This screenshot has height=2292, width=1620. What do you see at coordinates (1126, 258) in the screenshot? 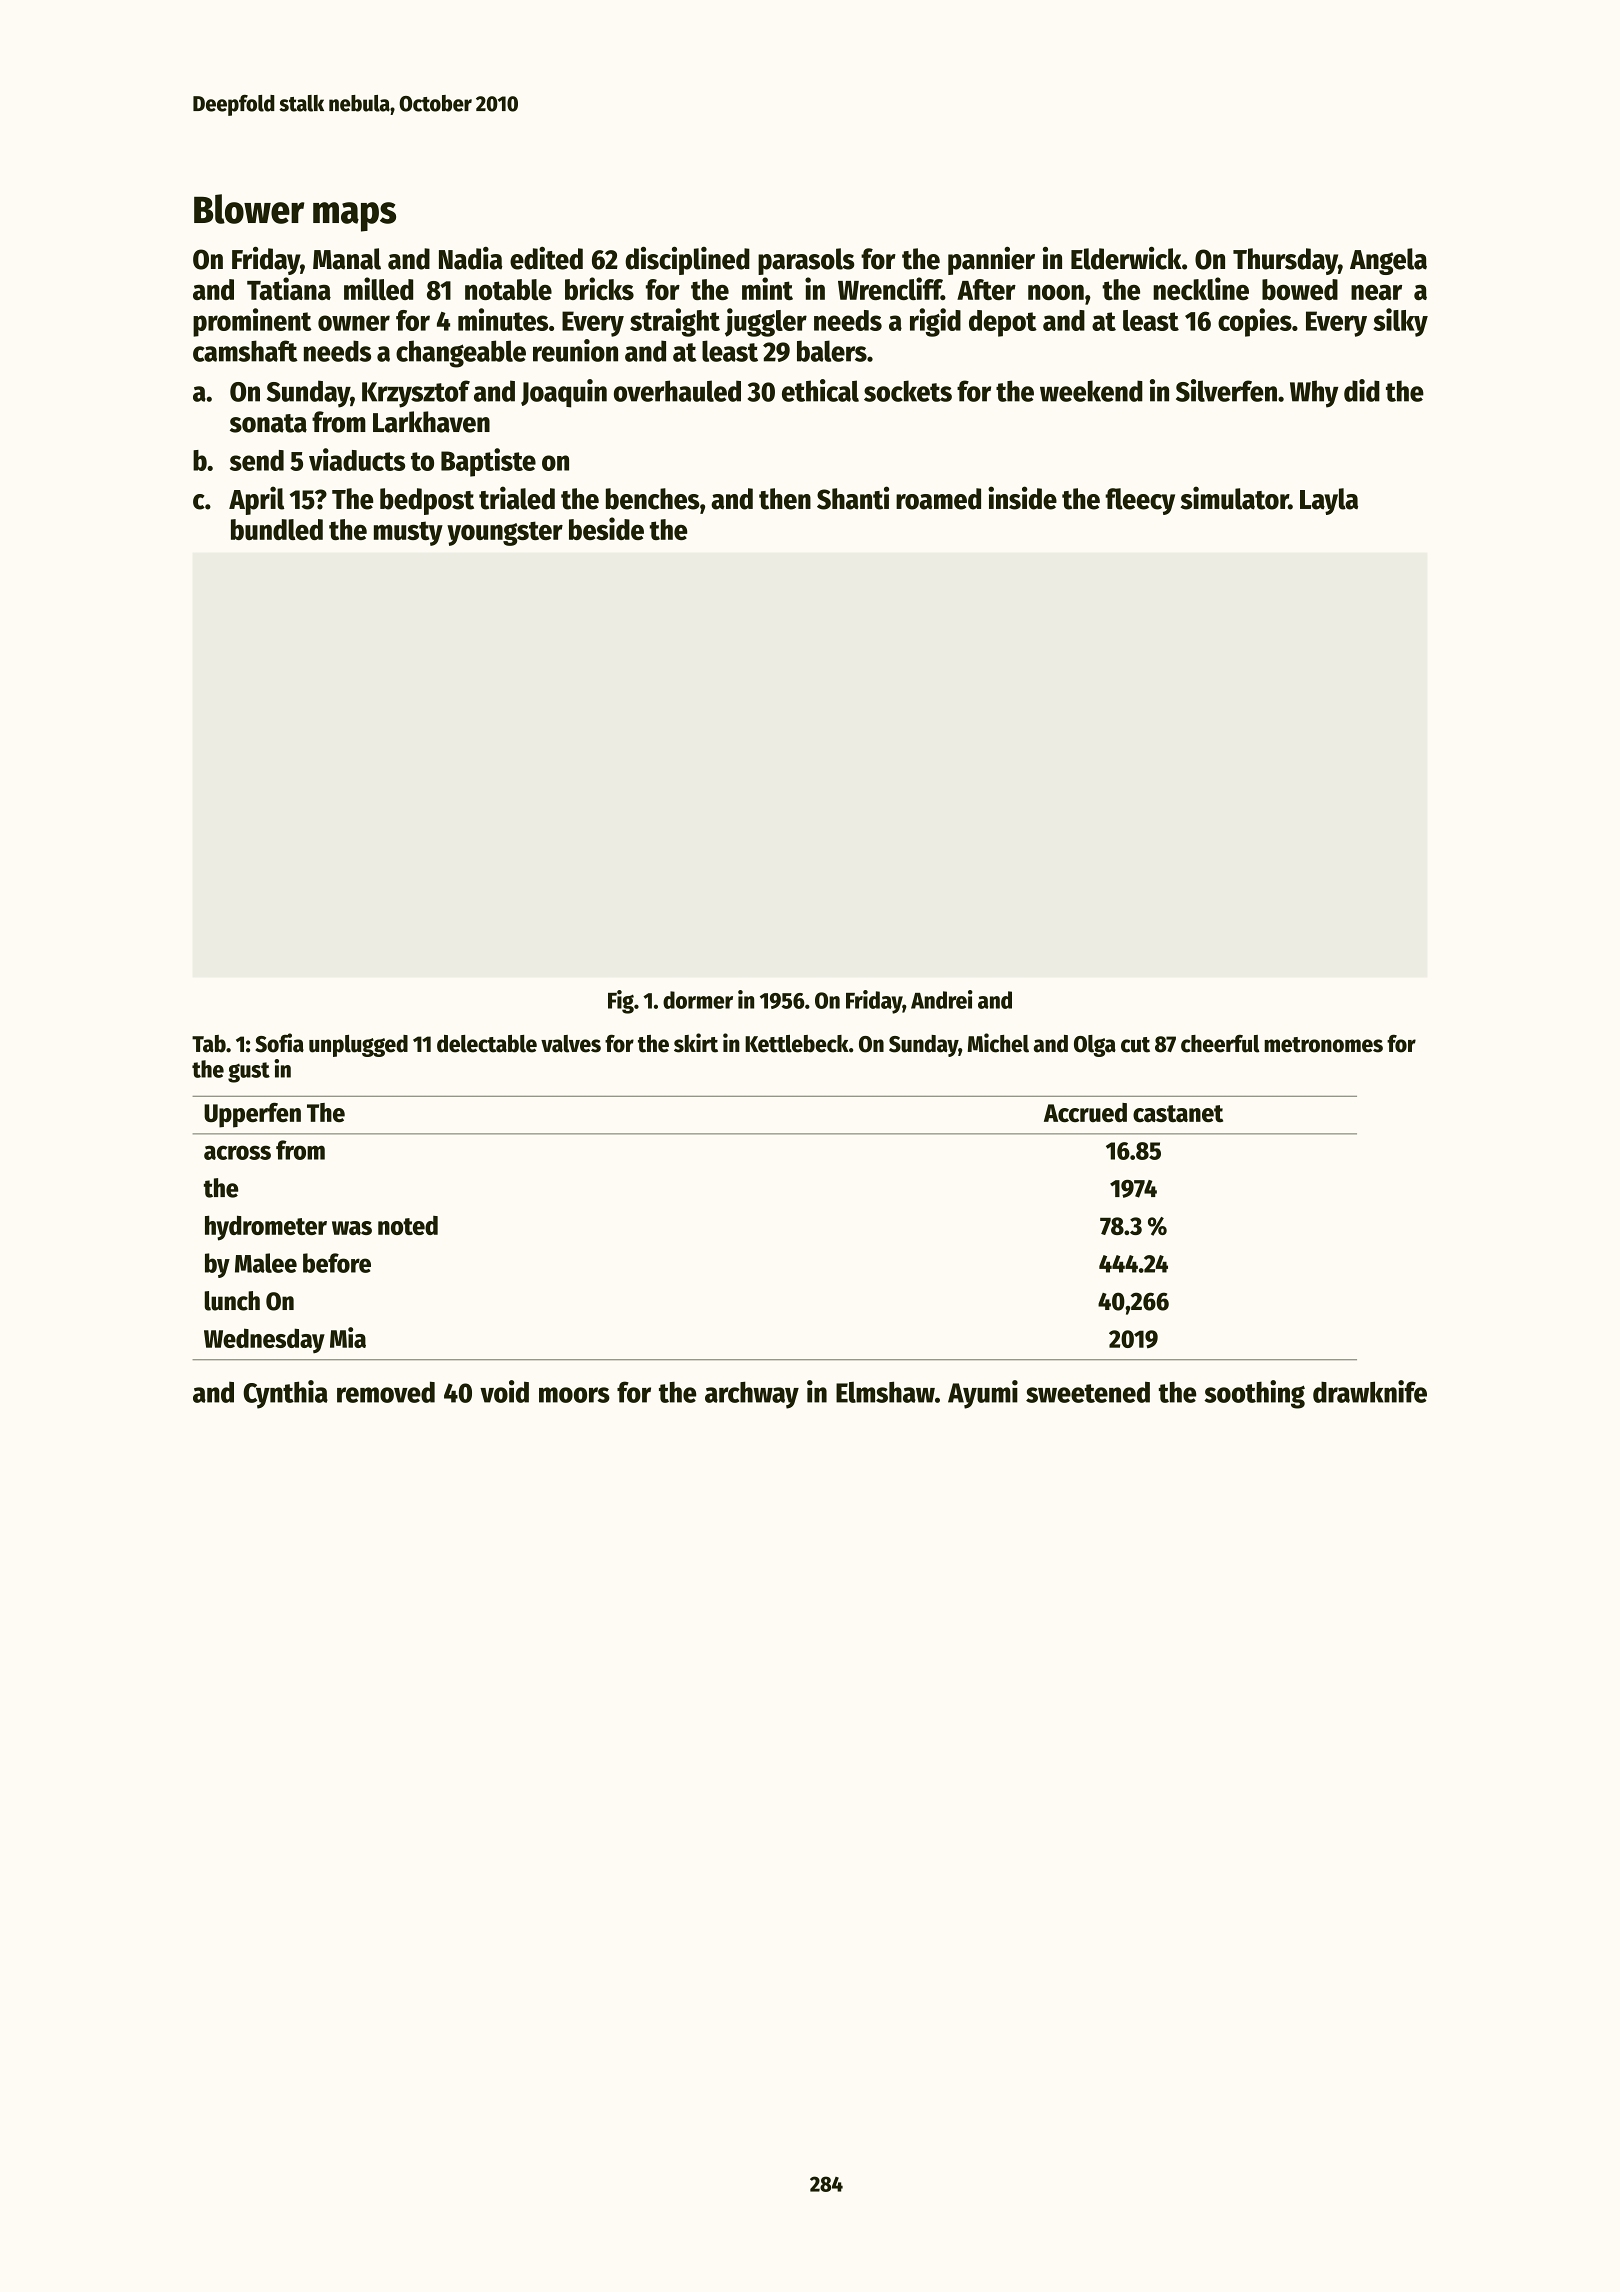
I see `Elderwick` at bounding box center [1126, 258].
